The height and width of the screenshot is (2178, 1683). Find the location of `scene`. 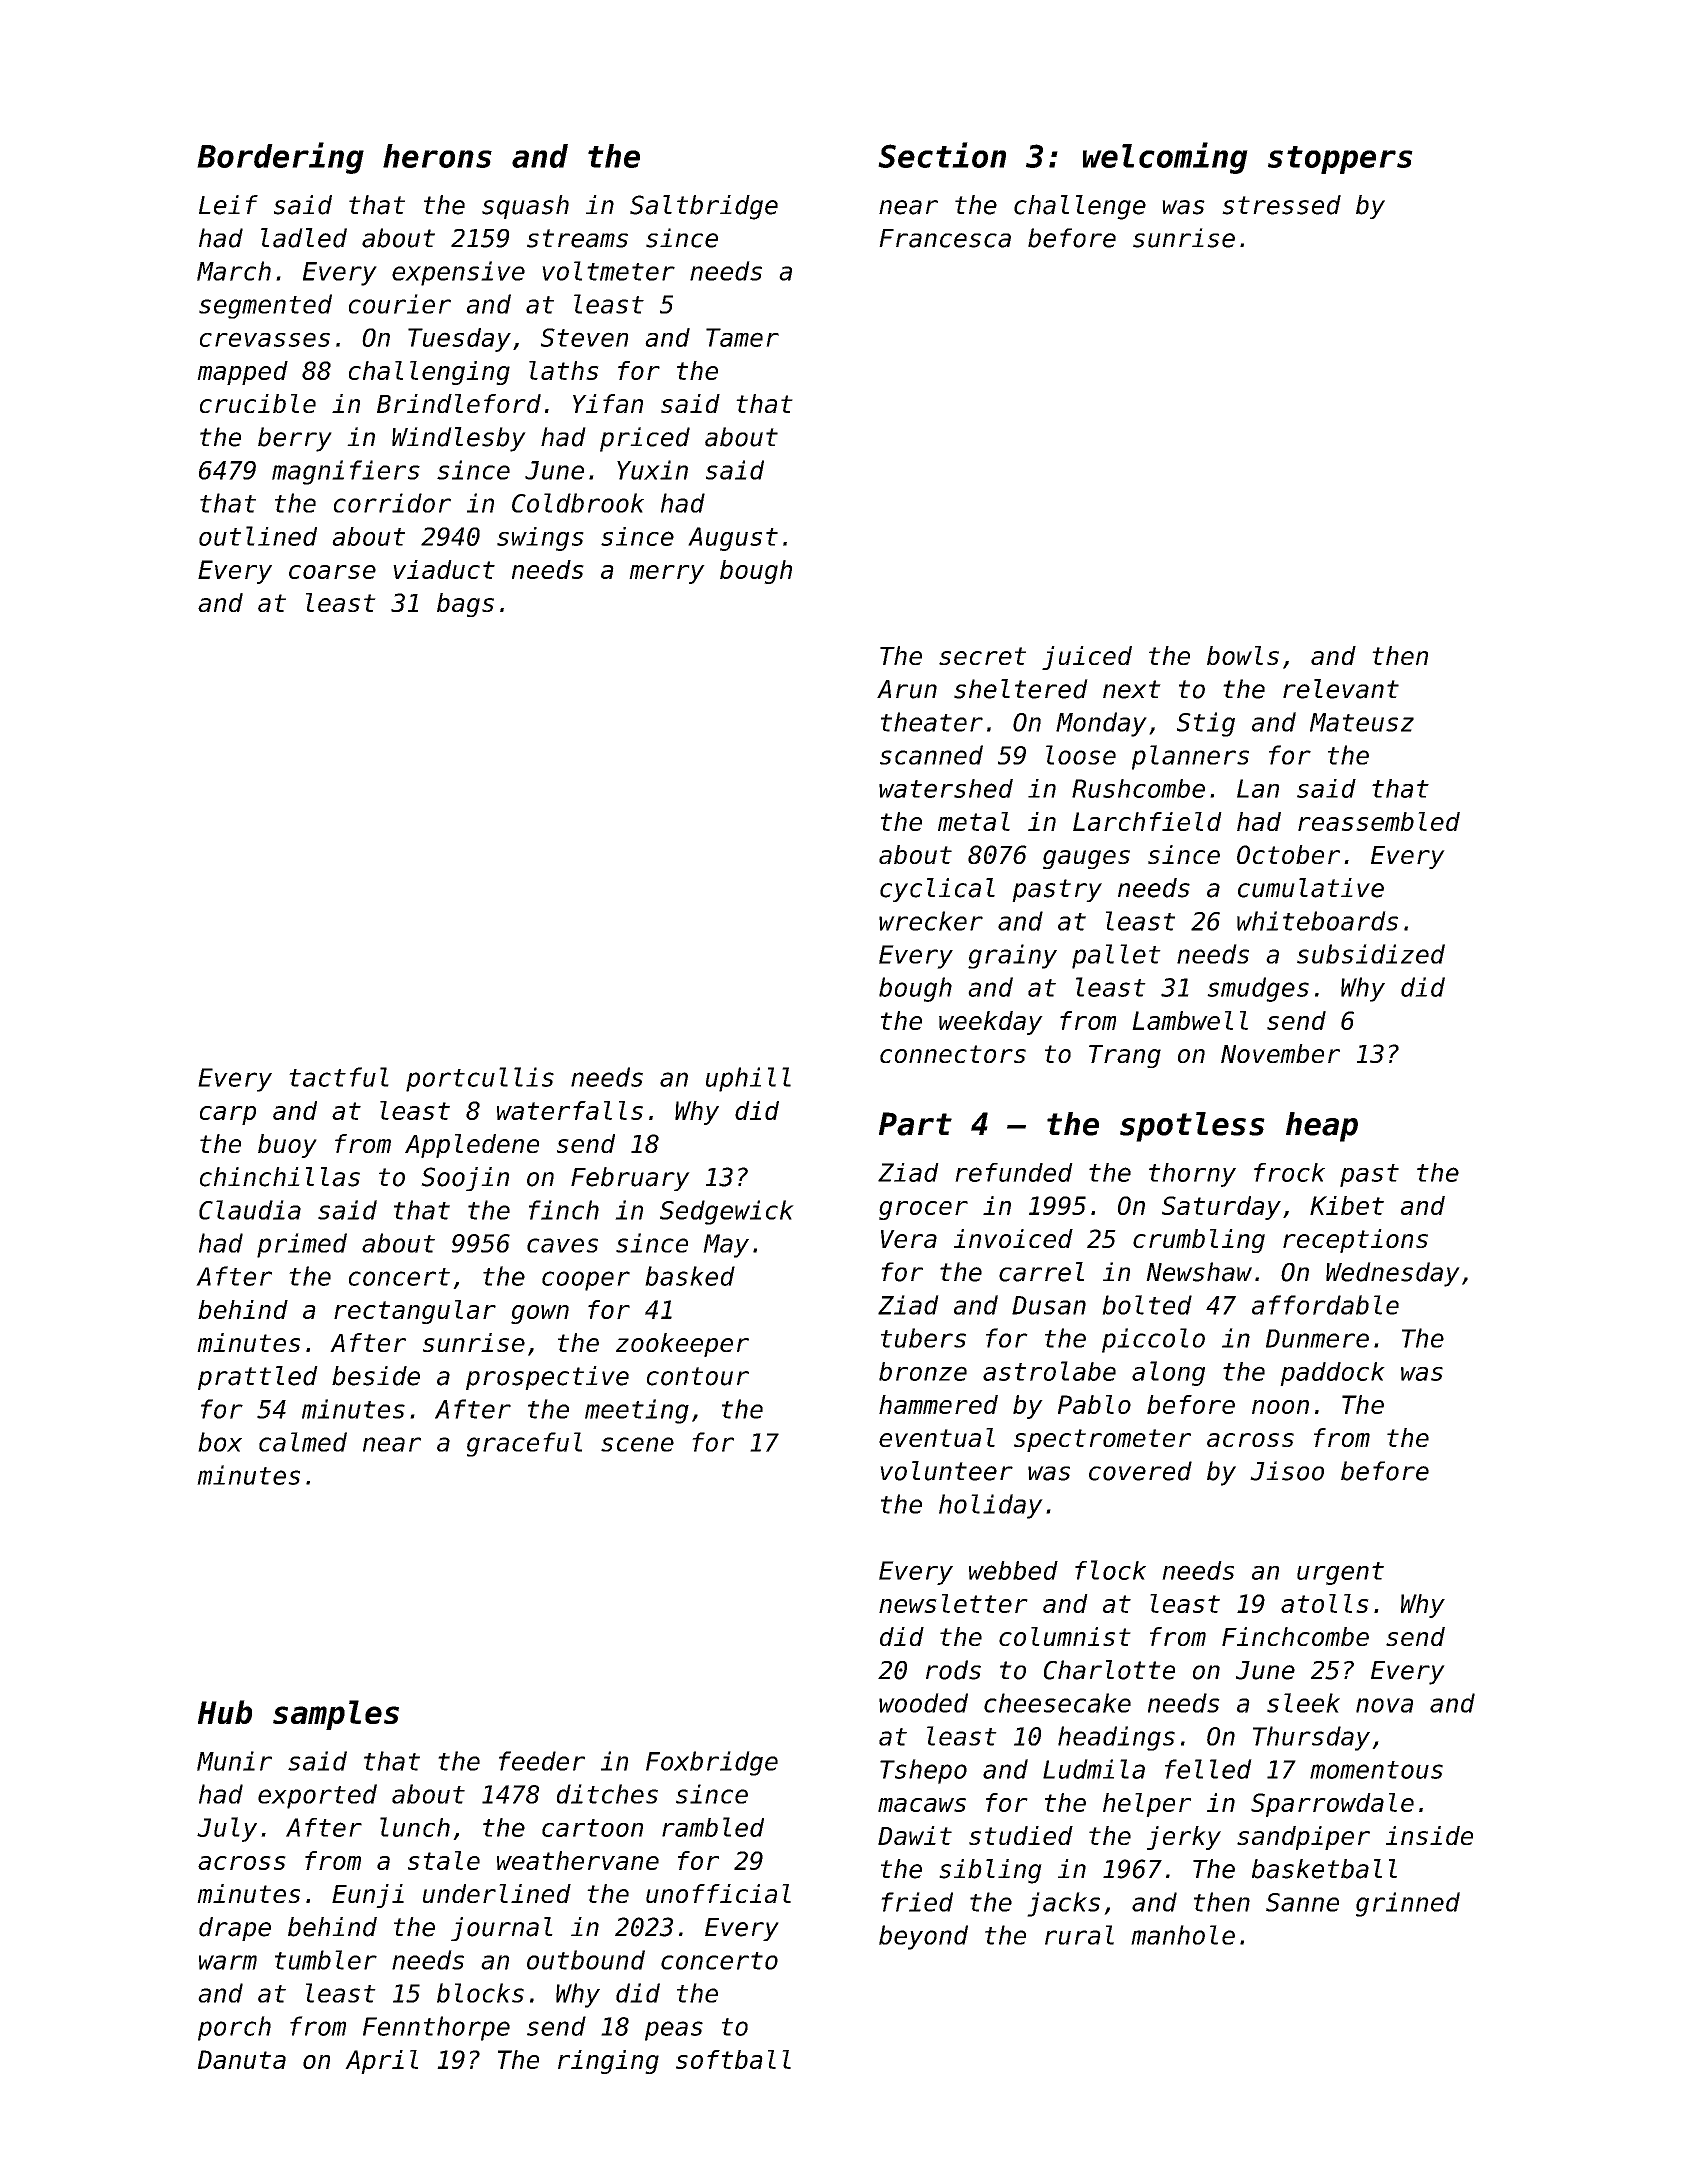

scene is located at coordinates (637, 1444).
